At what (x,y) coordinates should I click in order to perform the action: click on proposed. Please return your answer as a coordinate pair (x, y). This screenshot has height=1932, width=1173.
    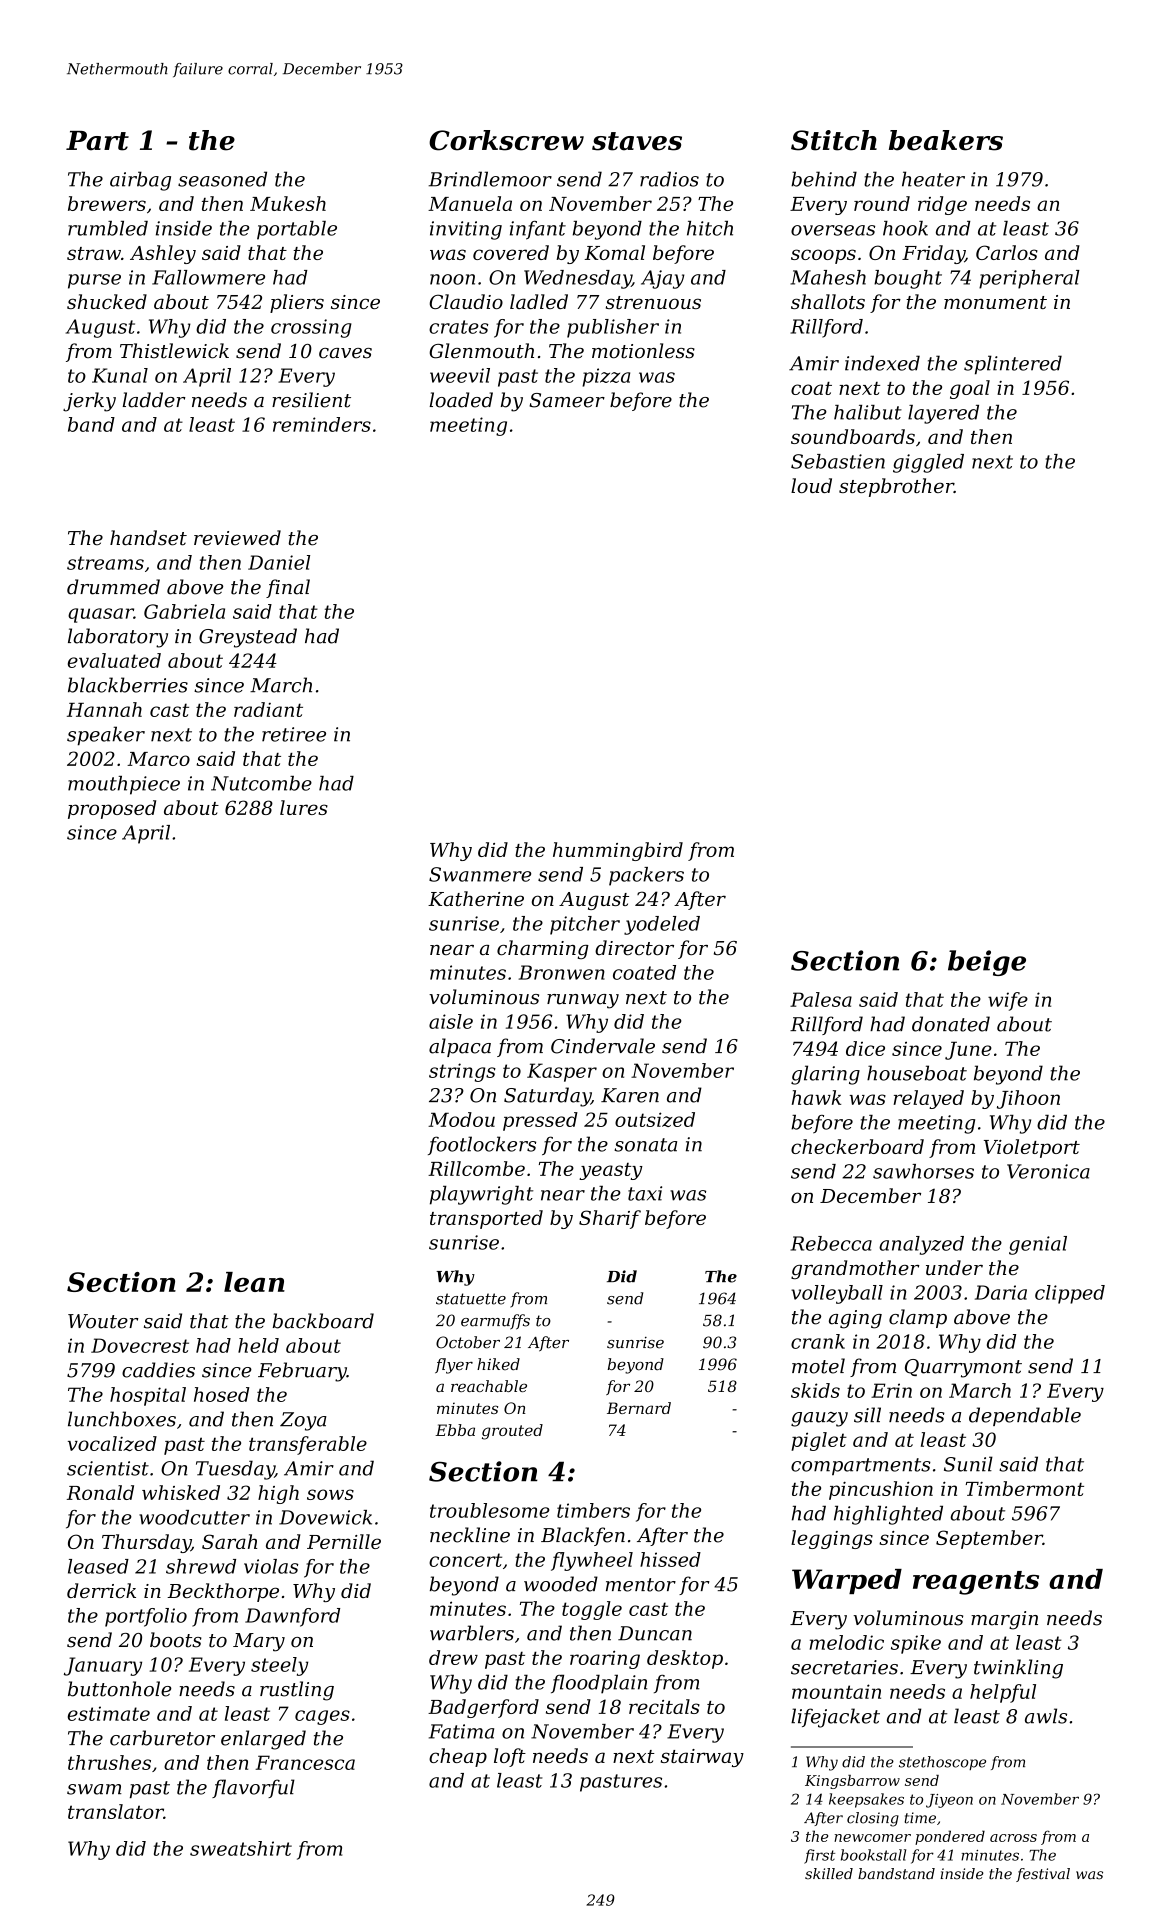
    Looking at the image, I should click on (112, 809).
